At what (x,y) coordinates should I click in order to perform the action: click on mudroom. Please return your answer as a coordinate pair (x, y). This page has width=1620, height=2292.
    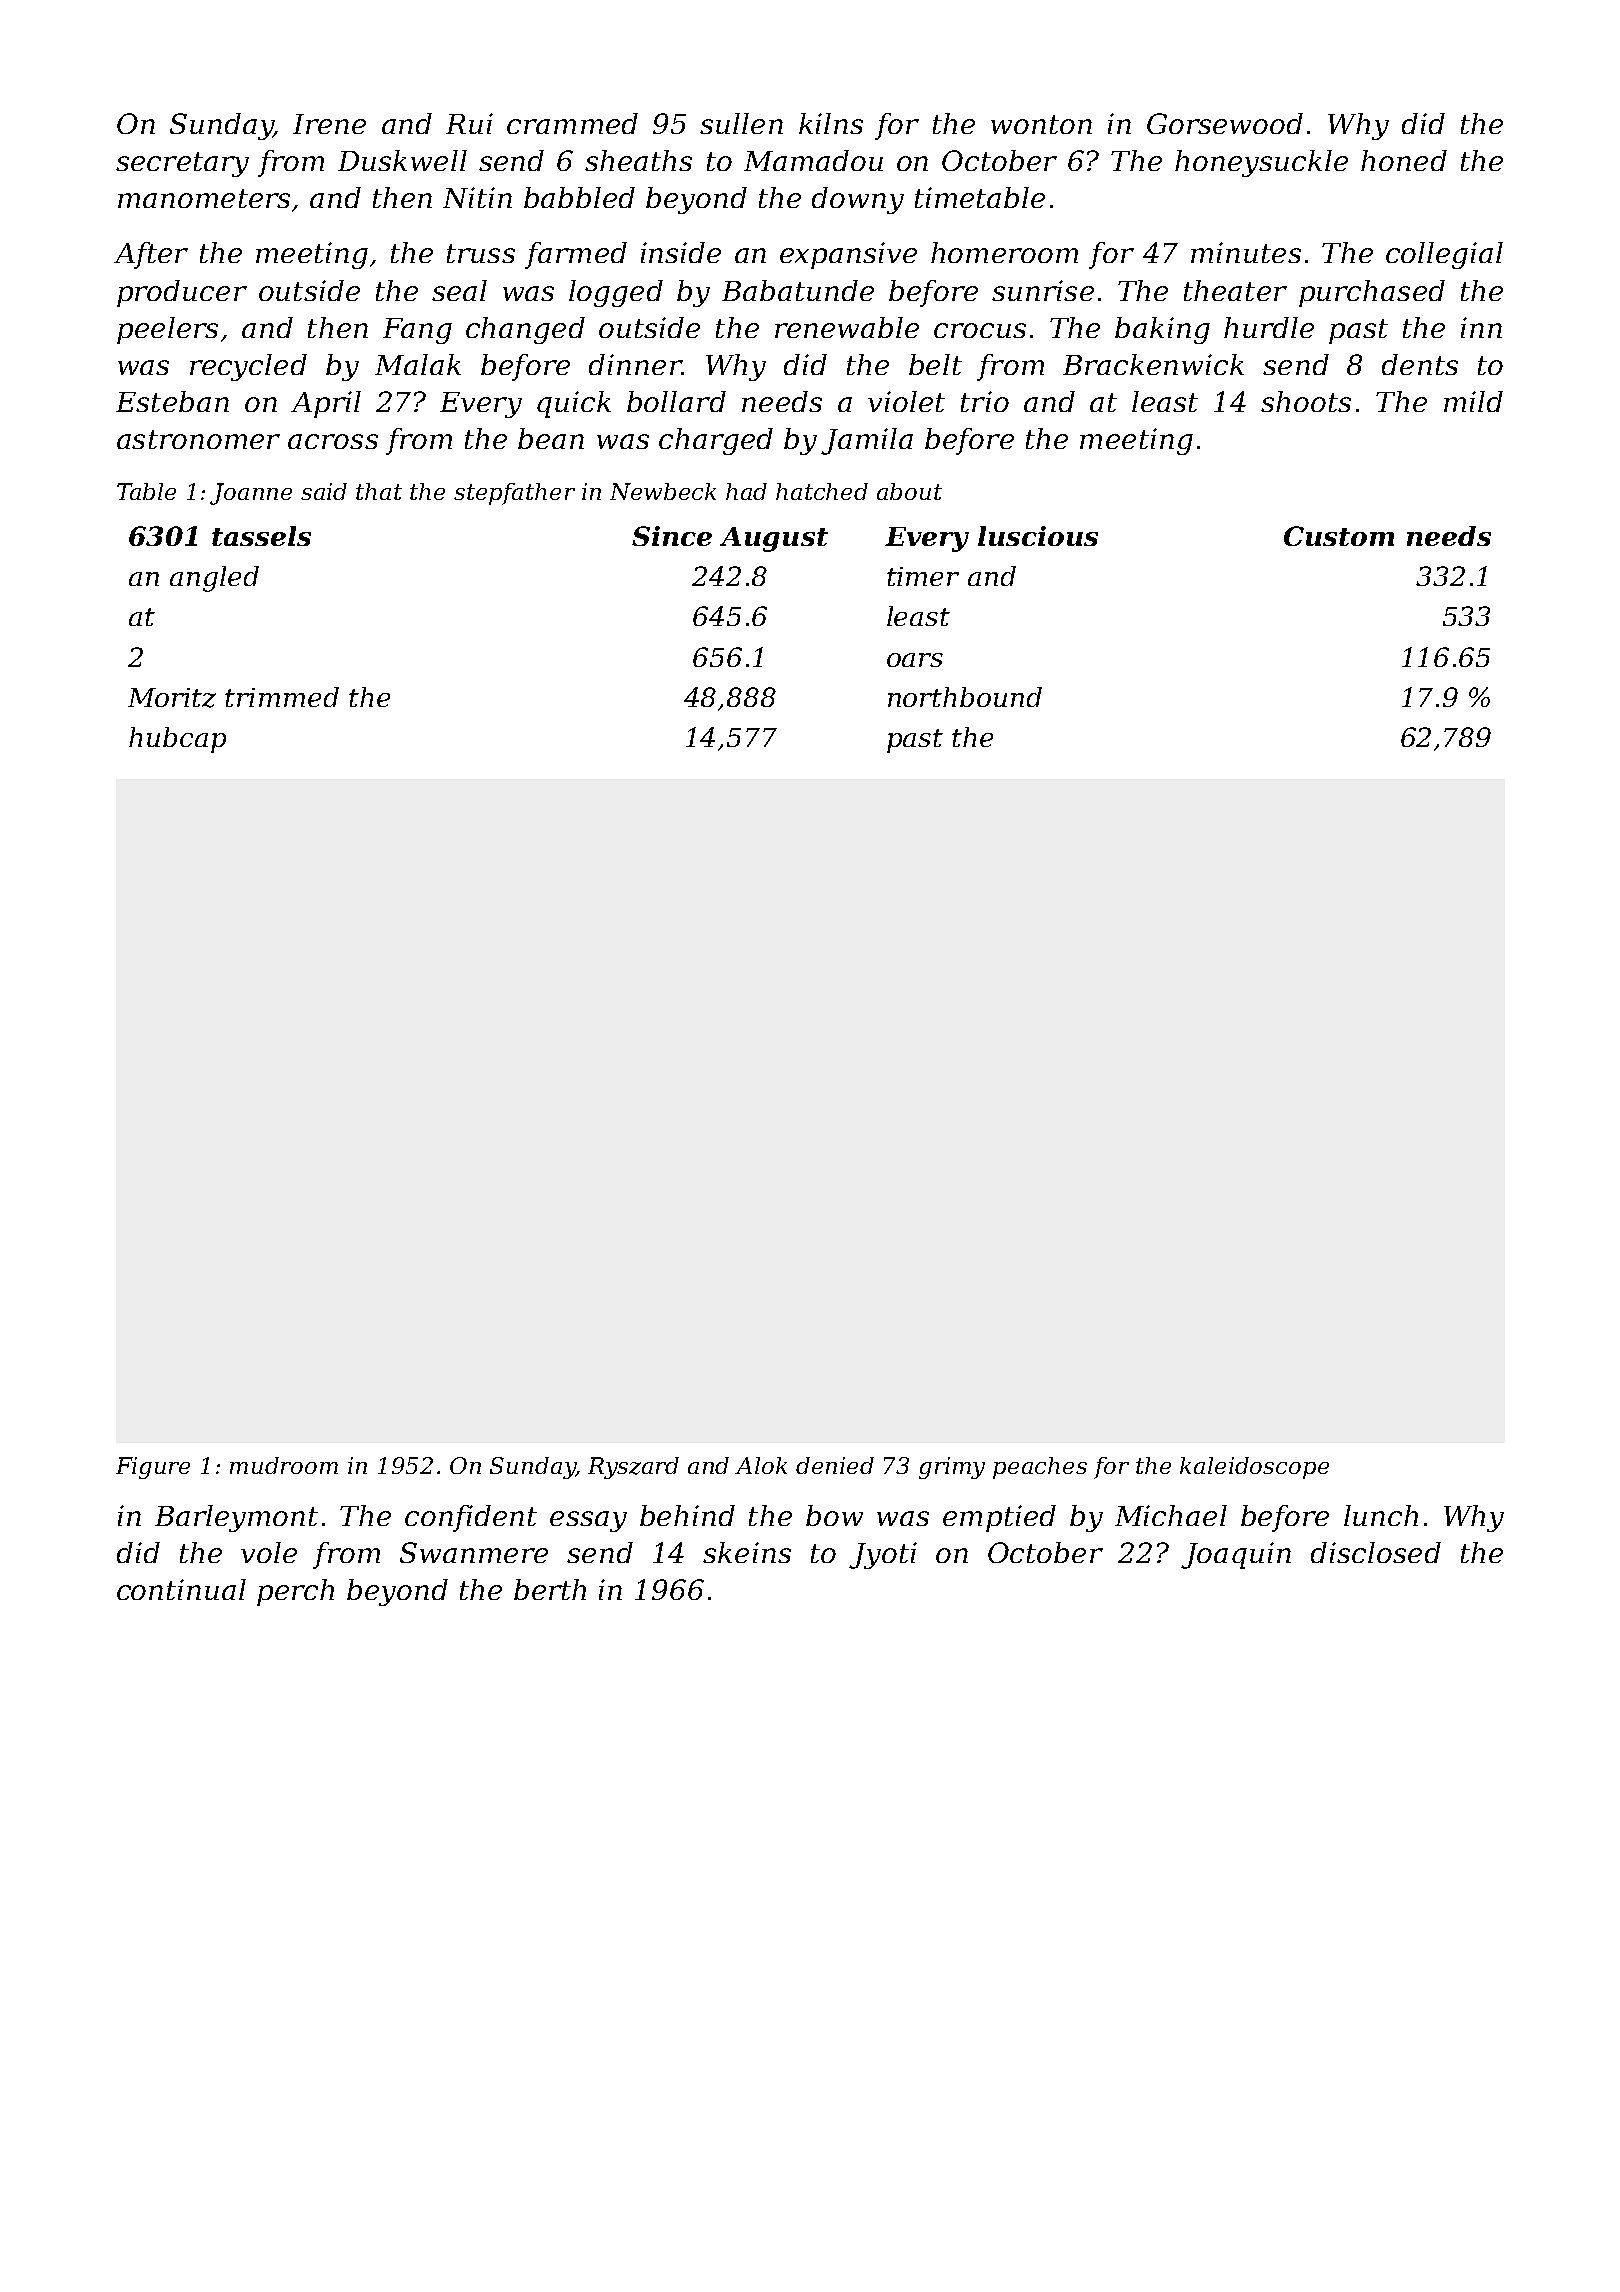
    Looking at the image, I should click on (284, 1465).
